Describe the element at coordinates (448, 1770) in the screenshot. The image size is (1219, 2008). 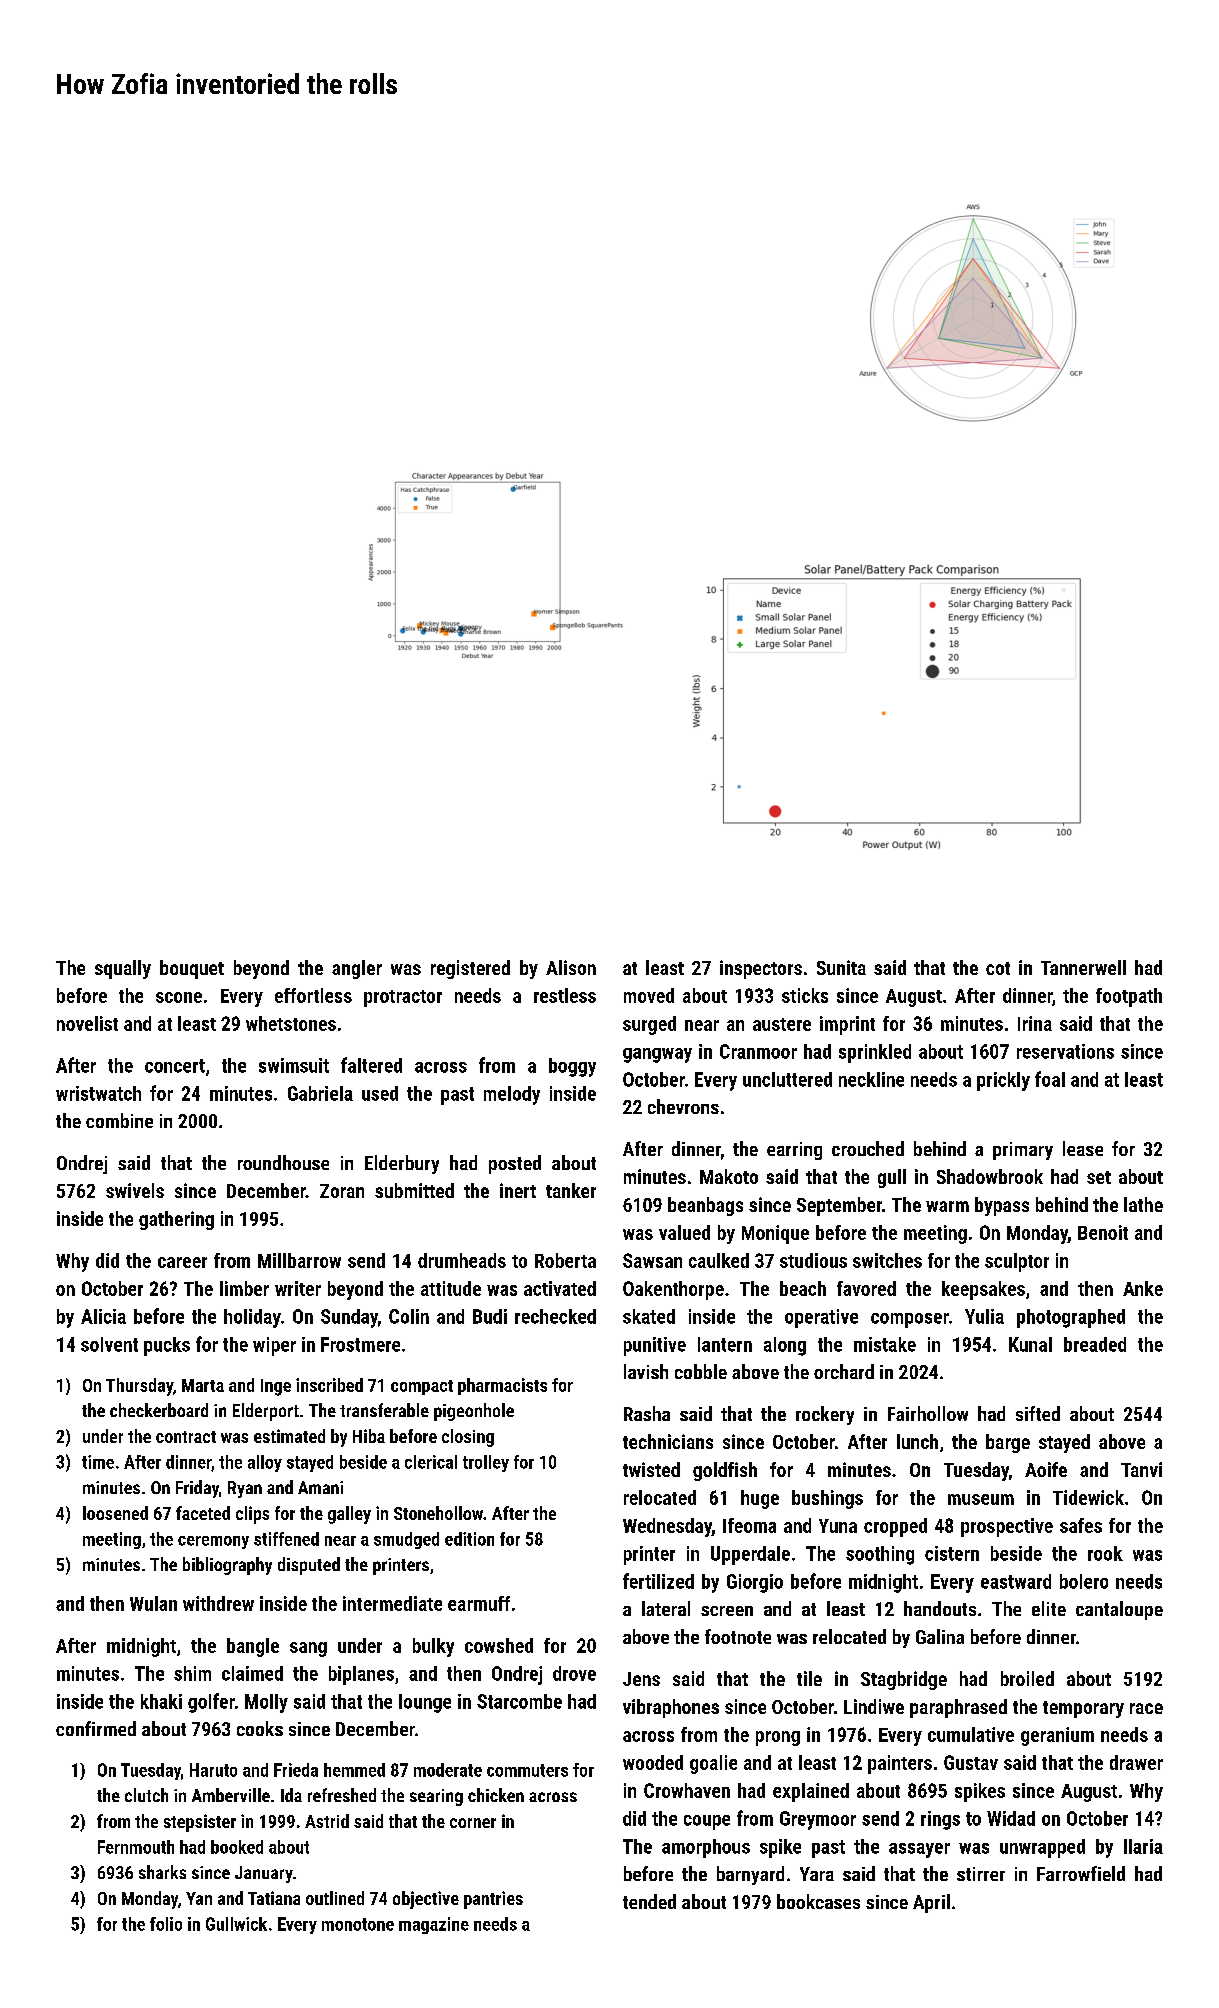
I see `moderate` at that location.
